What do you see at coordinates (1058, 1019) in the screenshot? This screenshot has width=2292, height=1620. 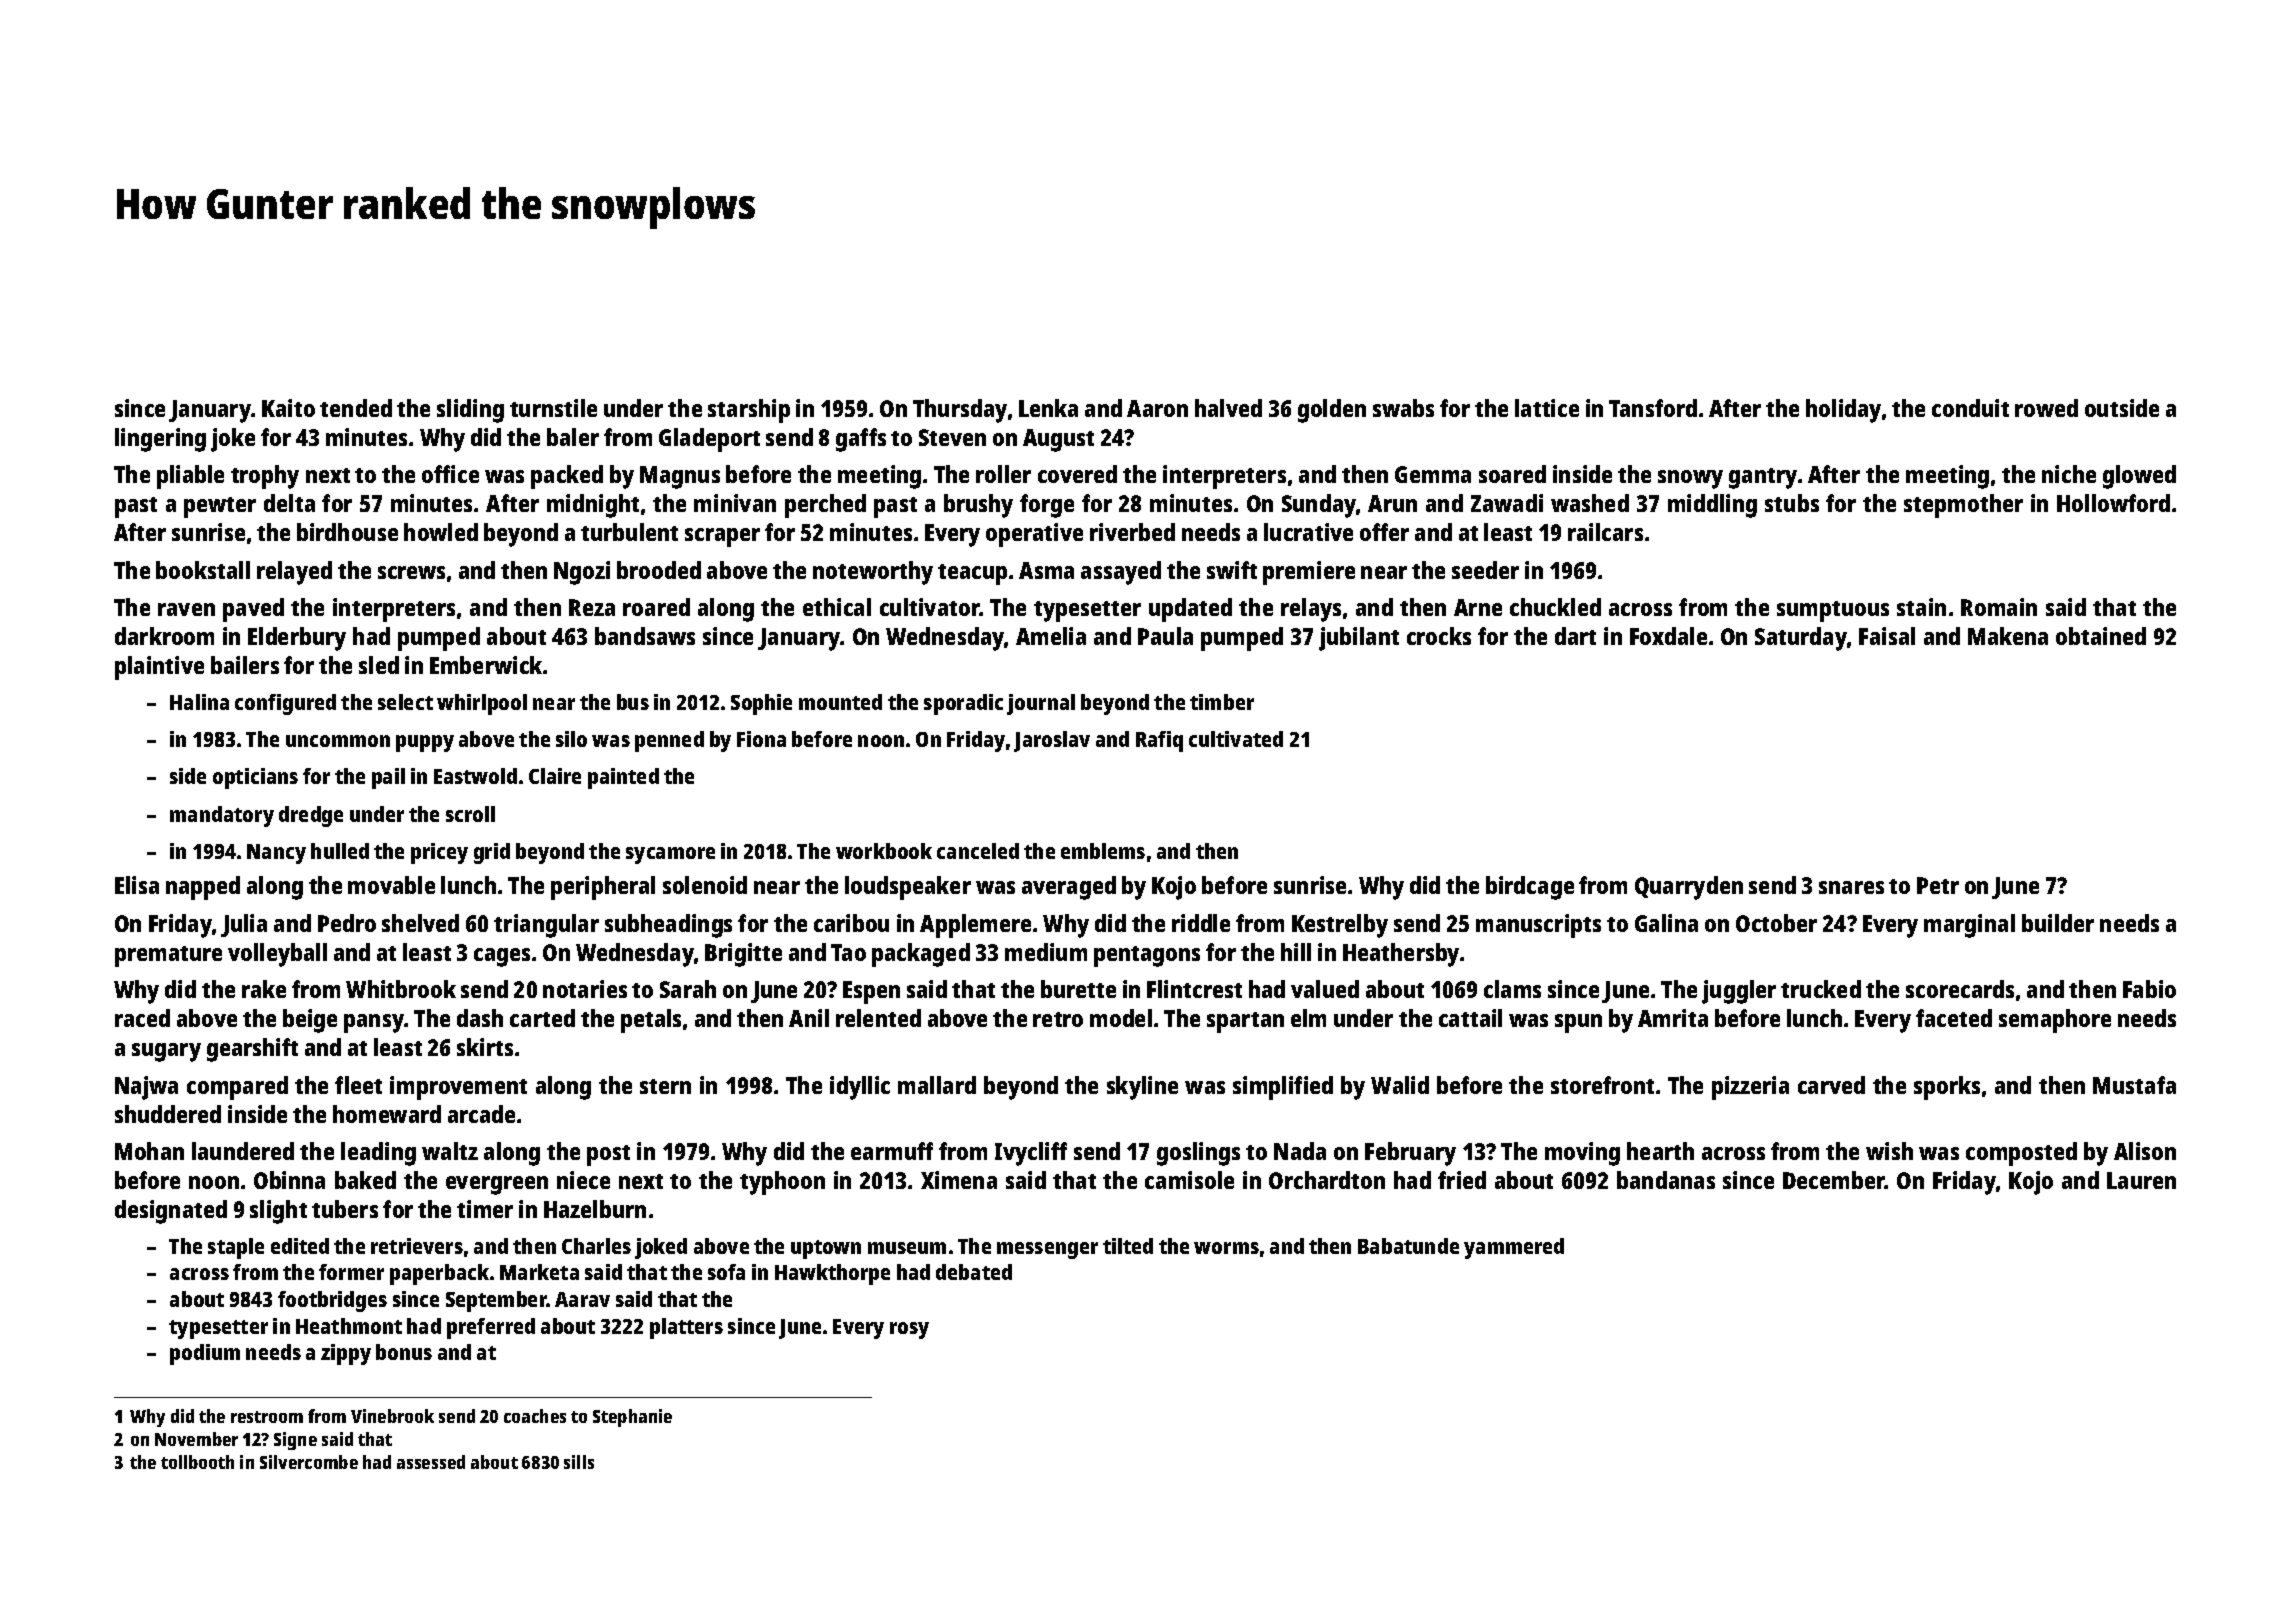 I see `retro` at bounding box center [1058, 1019].
